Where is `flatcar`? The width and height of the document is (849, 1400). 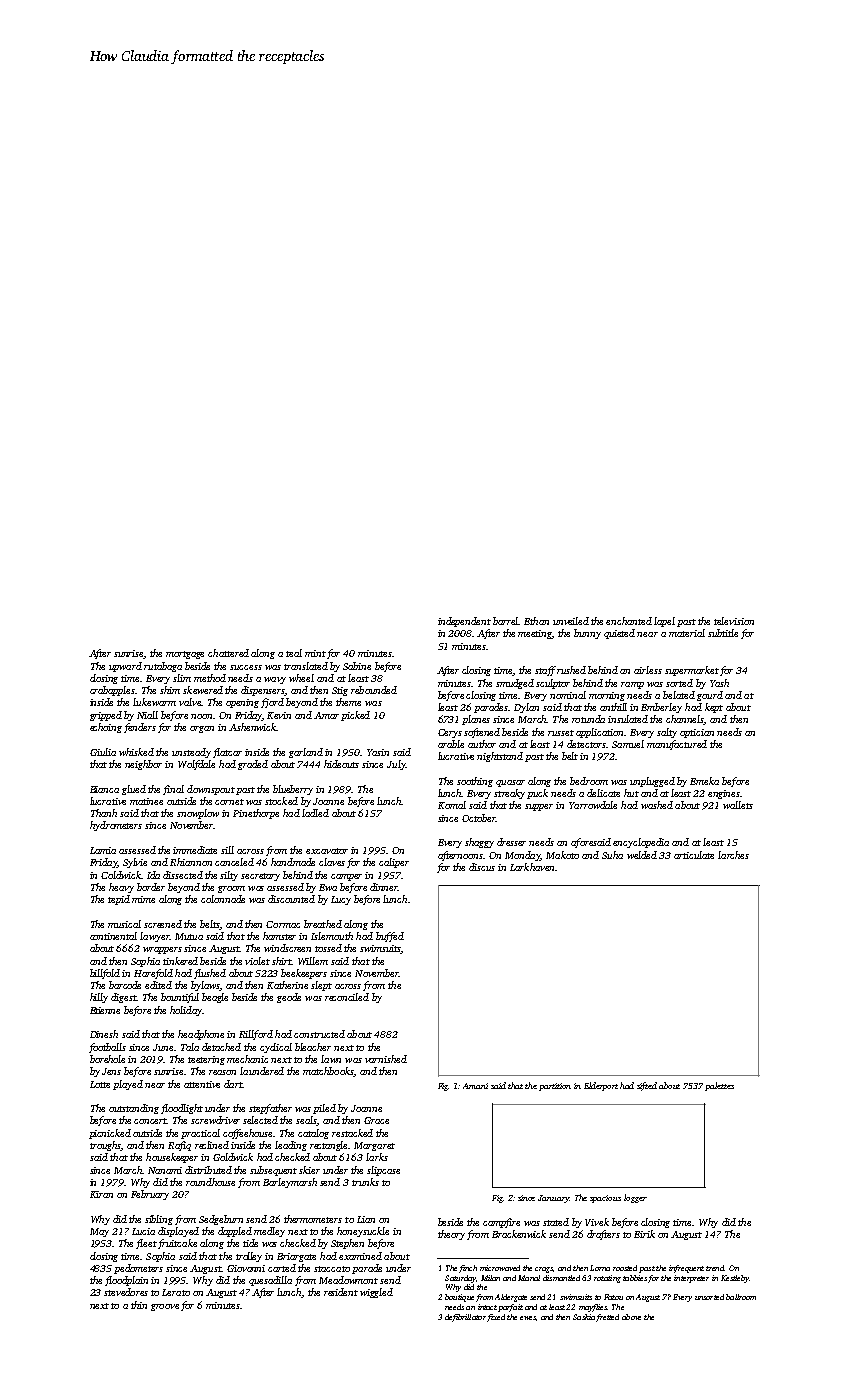 flatcar is located at coordinates (227, 753).
